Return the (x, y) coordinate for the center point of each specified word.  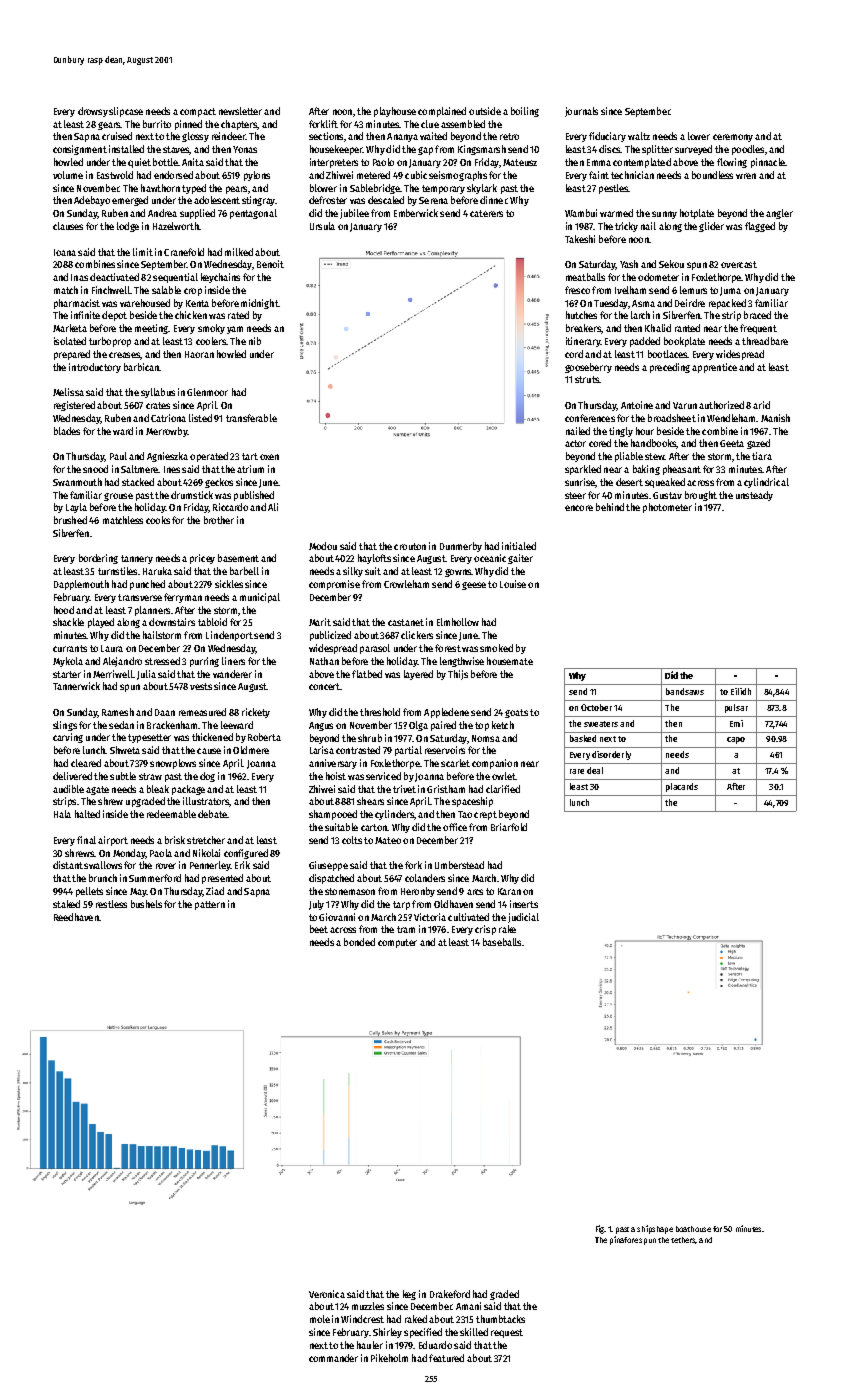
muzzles (368, 1306)
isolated (70, 341)
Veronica (327, 1294)
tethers (683, 1240)
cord (574, 354)
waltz (639, 136)
